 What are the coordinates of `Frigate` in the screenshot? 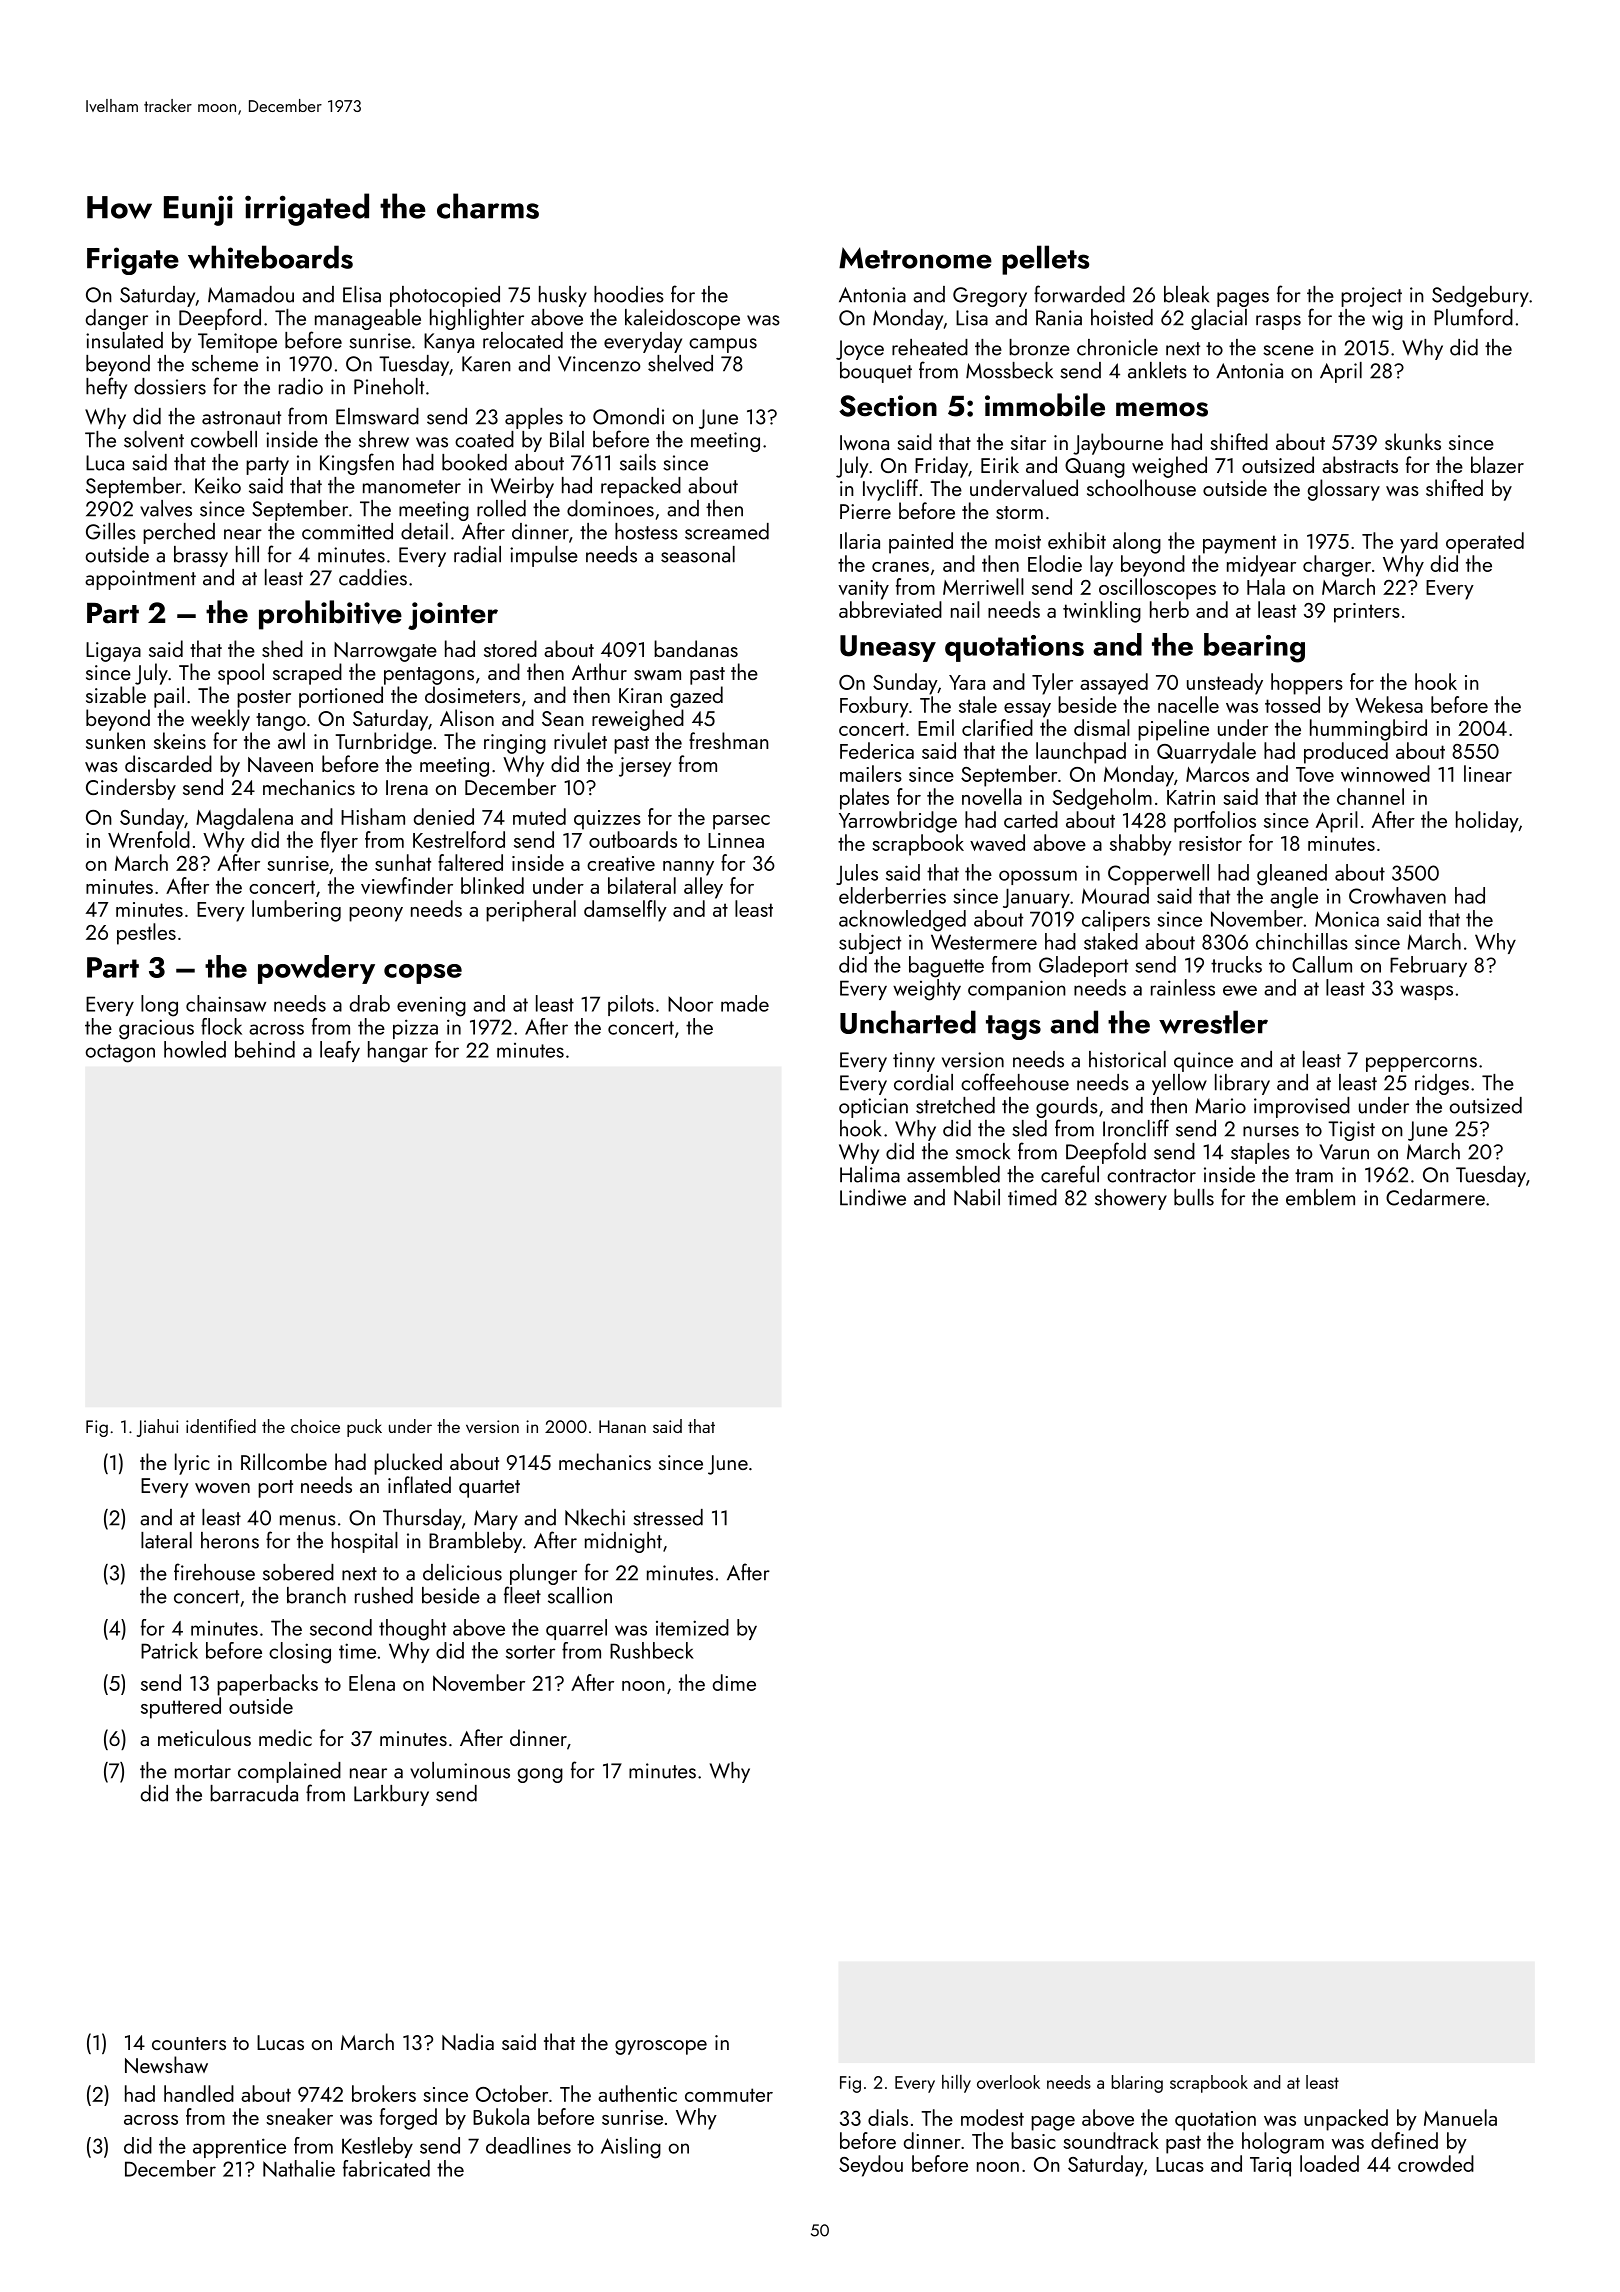 It's located at (133, 261).
